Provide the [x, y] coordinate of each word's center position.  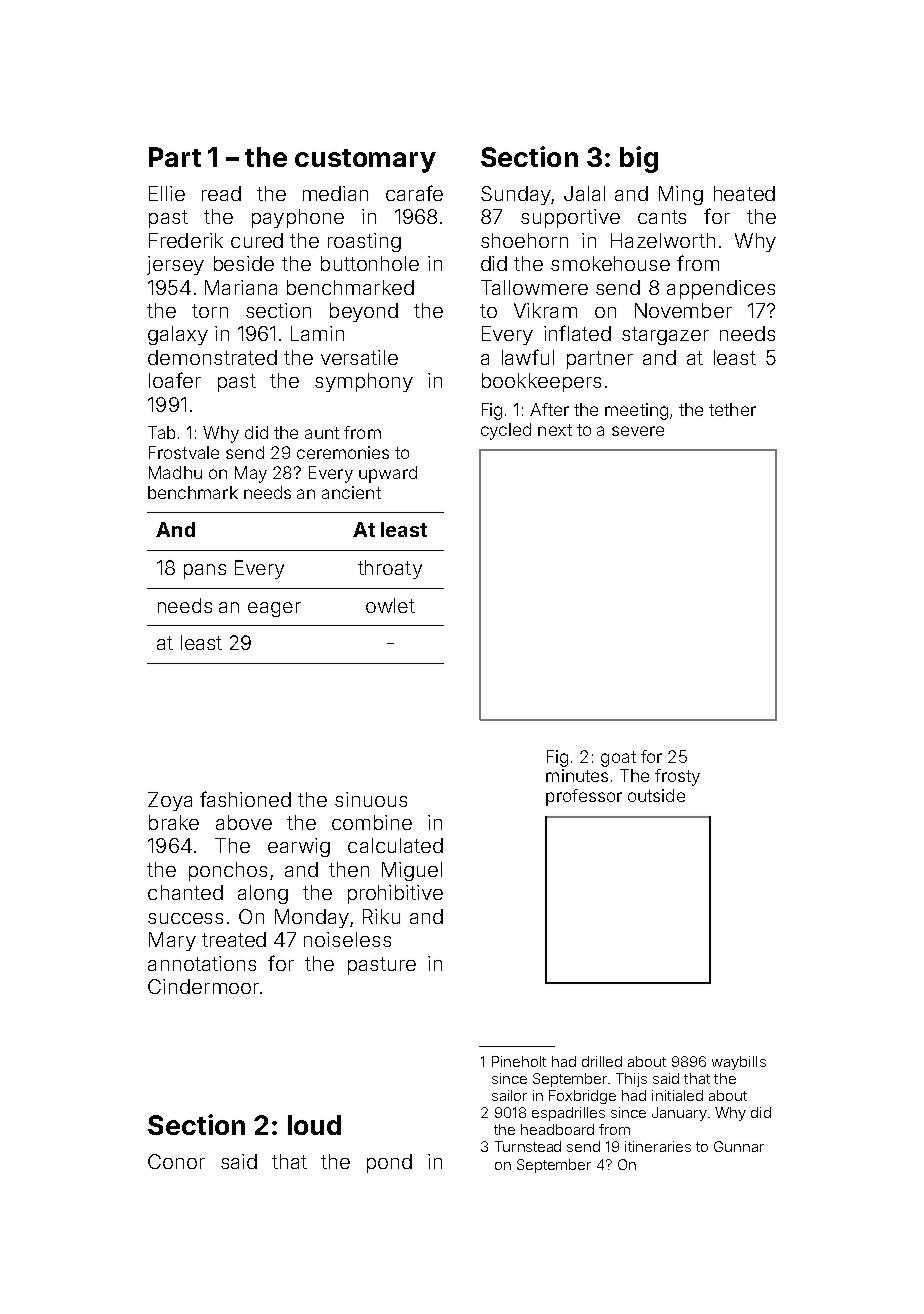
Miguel [412, 871]
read [221, 193]
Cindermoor [203, 986]
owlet [390, 605]
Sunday [516, 195]
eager [274, 609]
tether [732, 409]
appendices [721, 289]
